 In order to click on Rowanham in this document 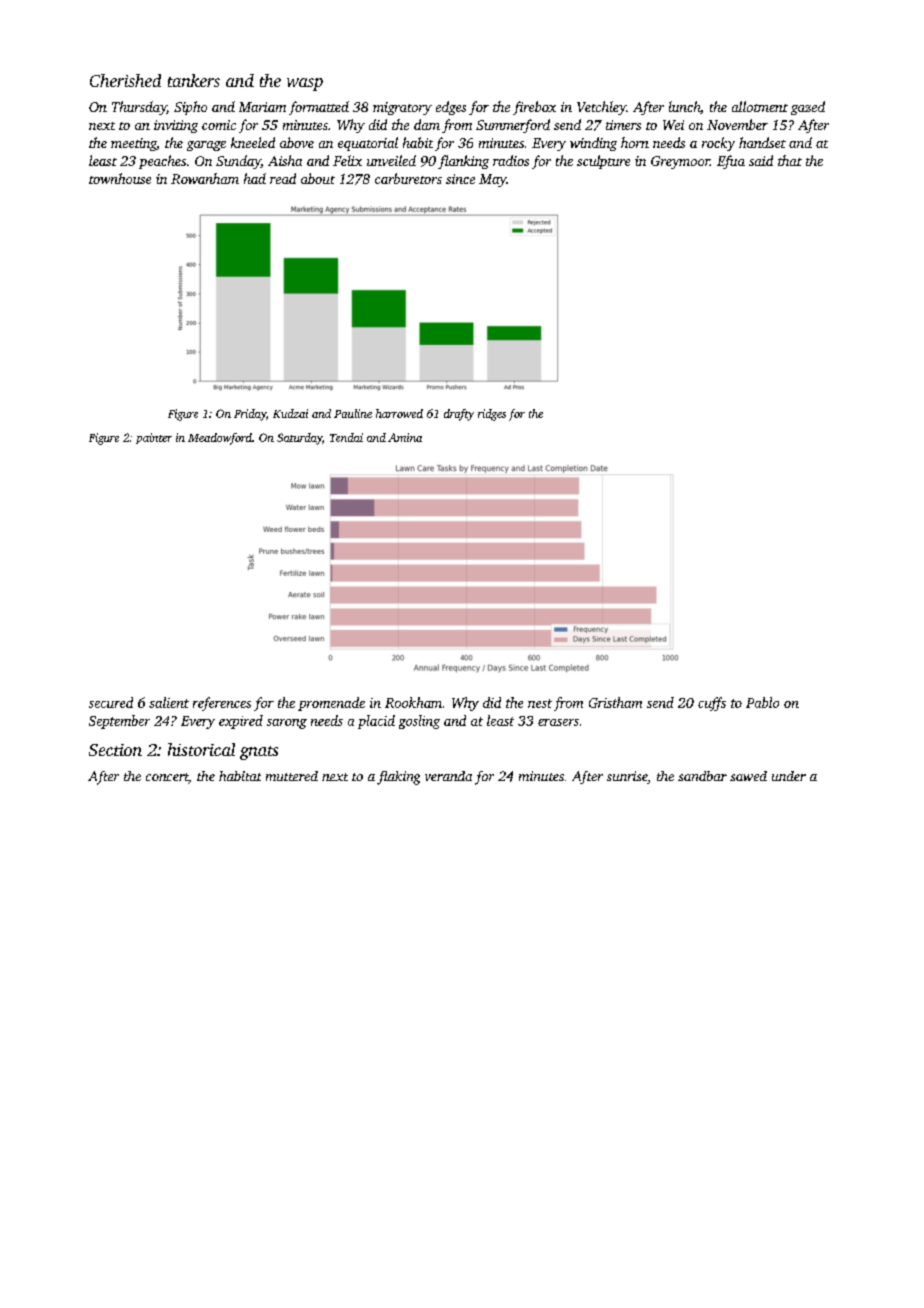, I will do `click(205, 178)`.
